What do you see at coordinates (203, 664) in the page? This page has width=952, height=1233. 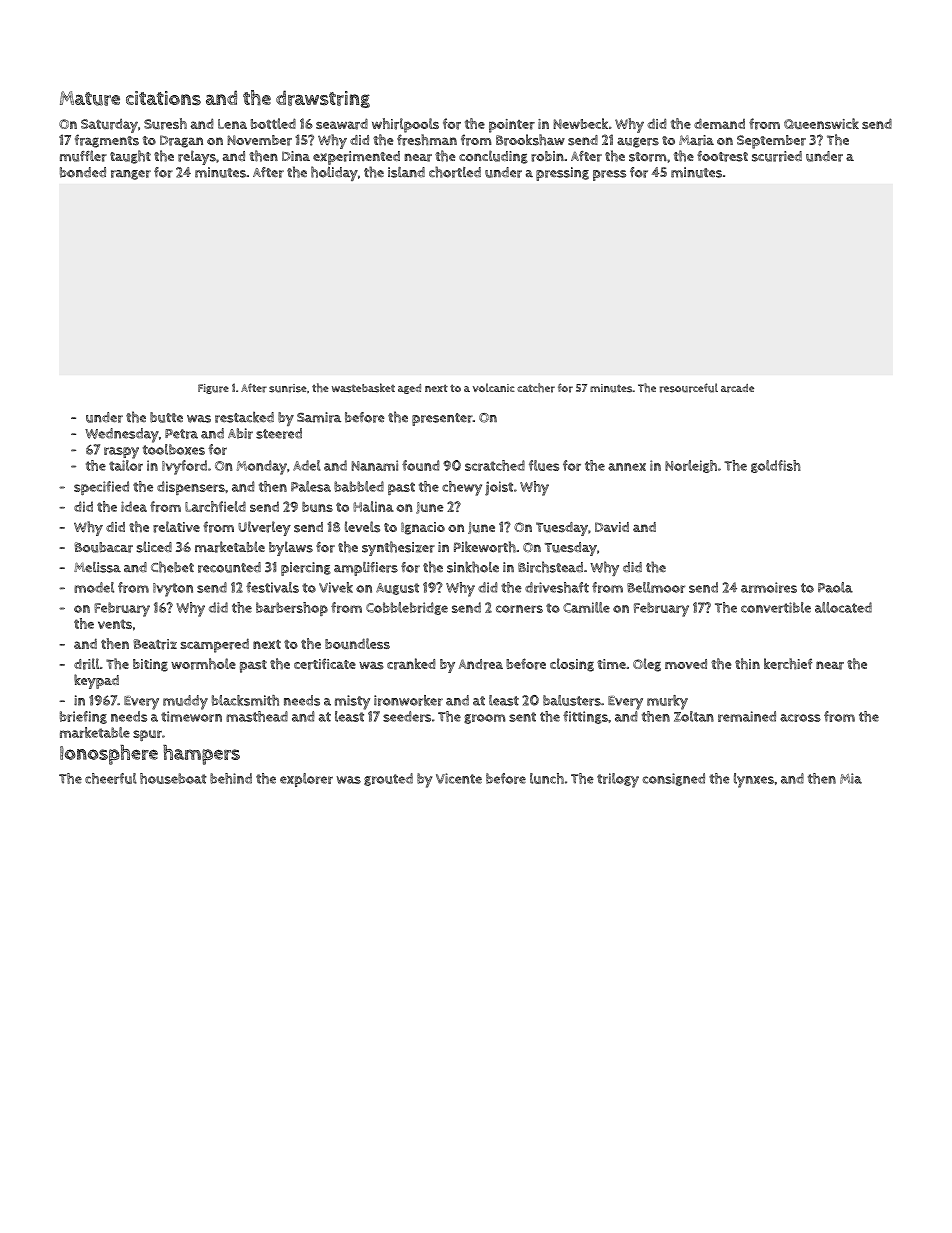 I see `wormhole` at bounding box center [203, 664].
